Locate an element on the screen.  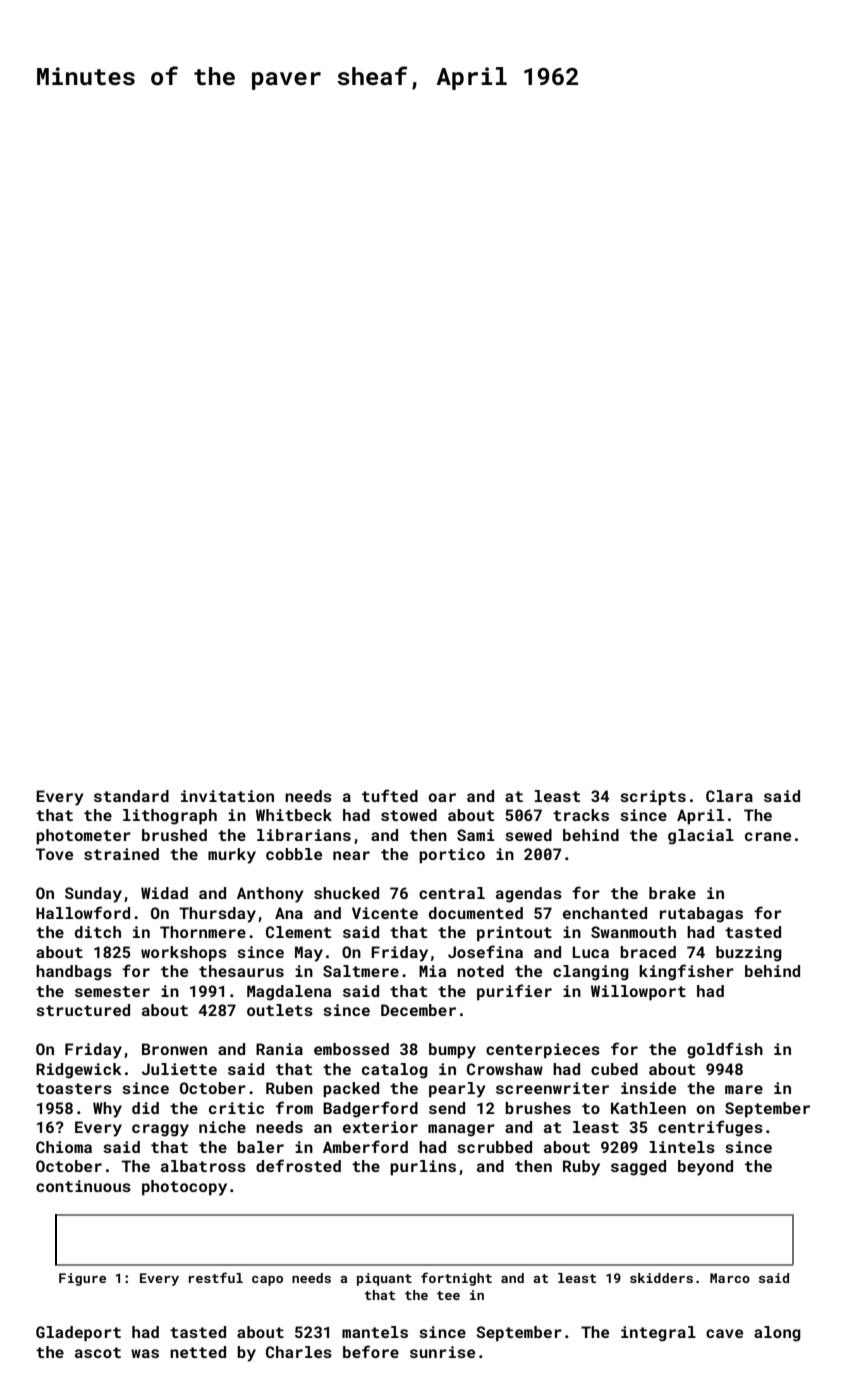
Willowport is located at coordinates (638, 993).
